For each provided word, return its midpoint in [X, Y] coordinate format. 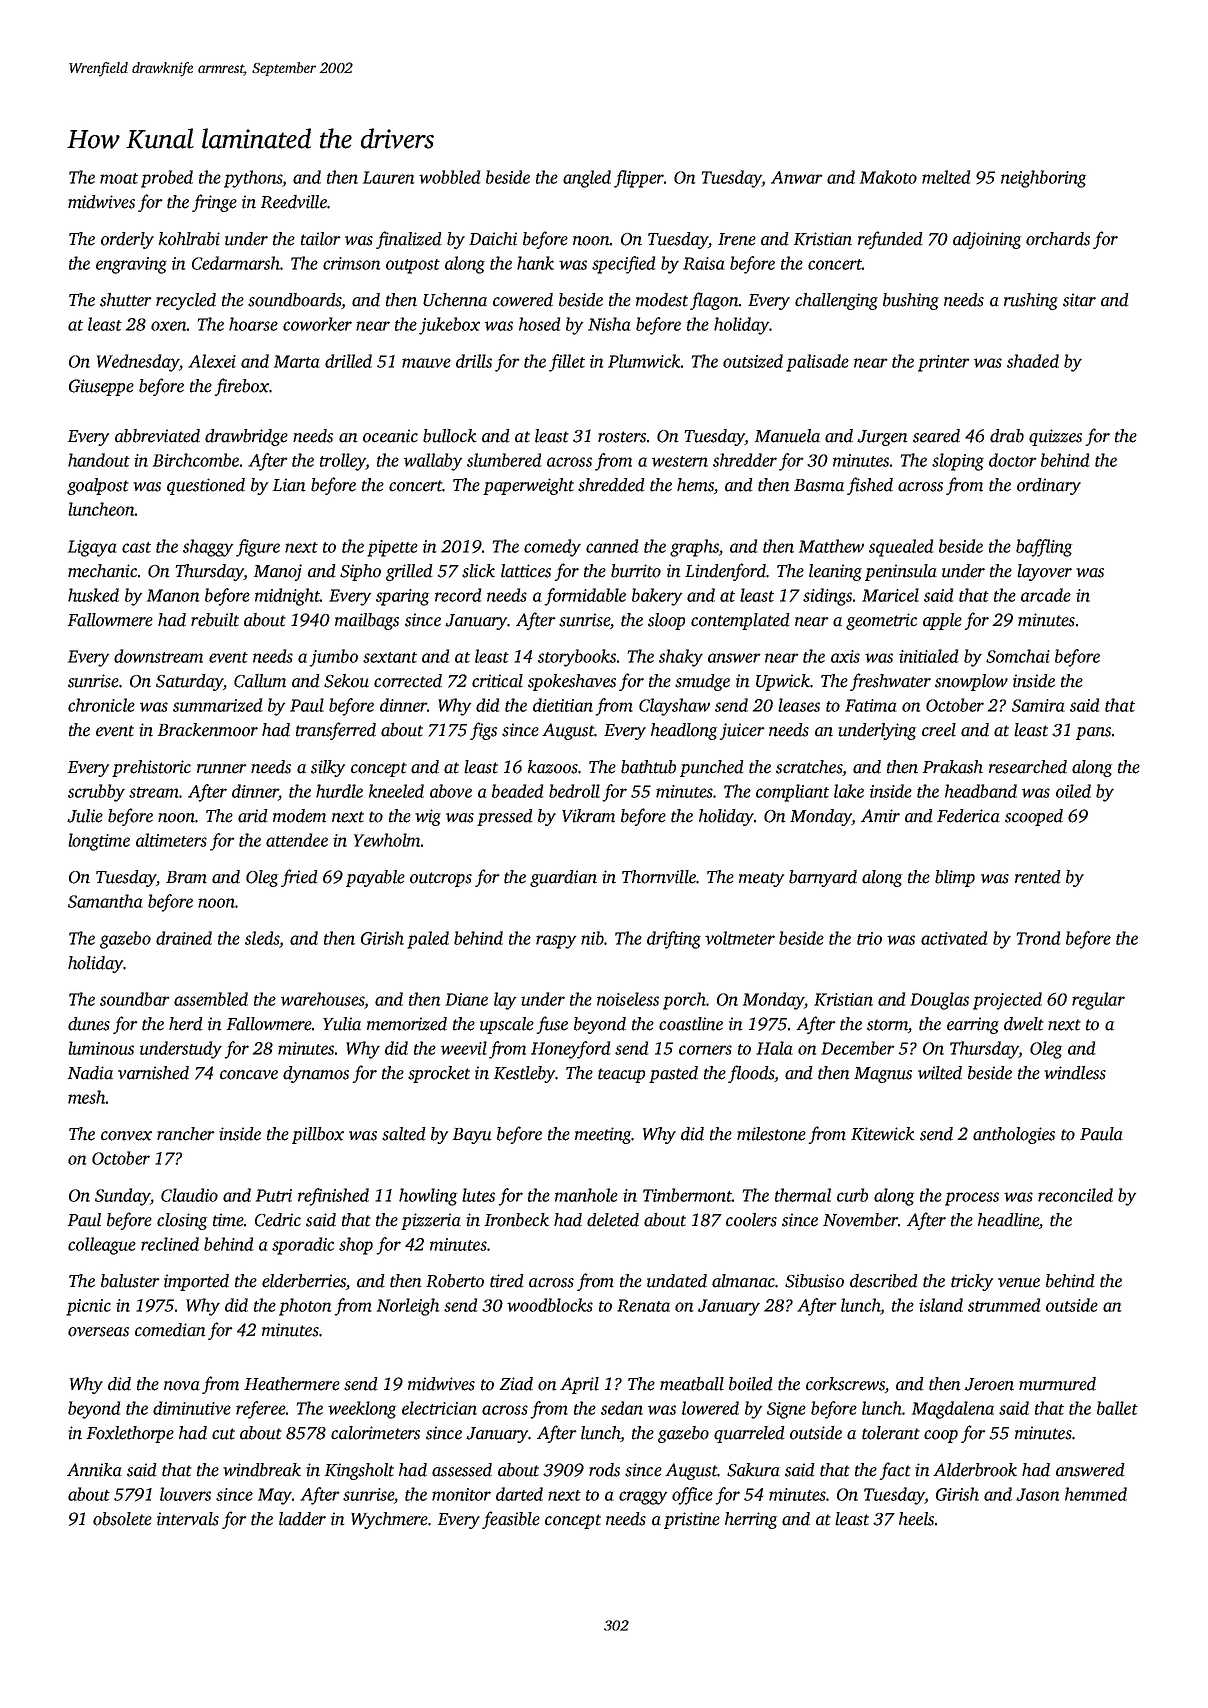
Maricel [890, 595]
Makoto [888, 177]
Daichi [493, 239]
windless [1075, 1073]
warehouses [323, 999]
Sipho [360, 572]
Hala [774, 1048]
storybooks [577, 658]
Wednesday [138, 363]
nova [182, 1386]
